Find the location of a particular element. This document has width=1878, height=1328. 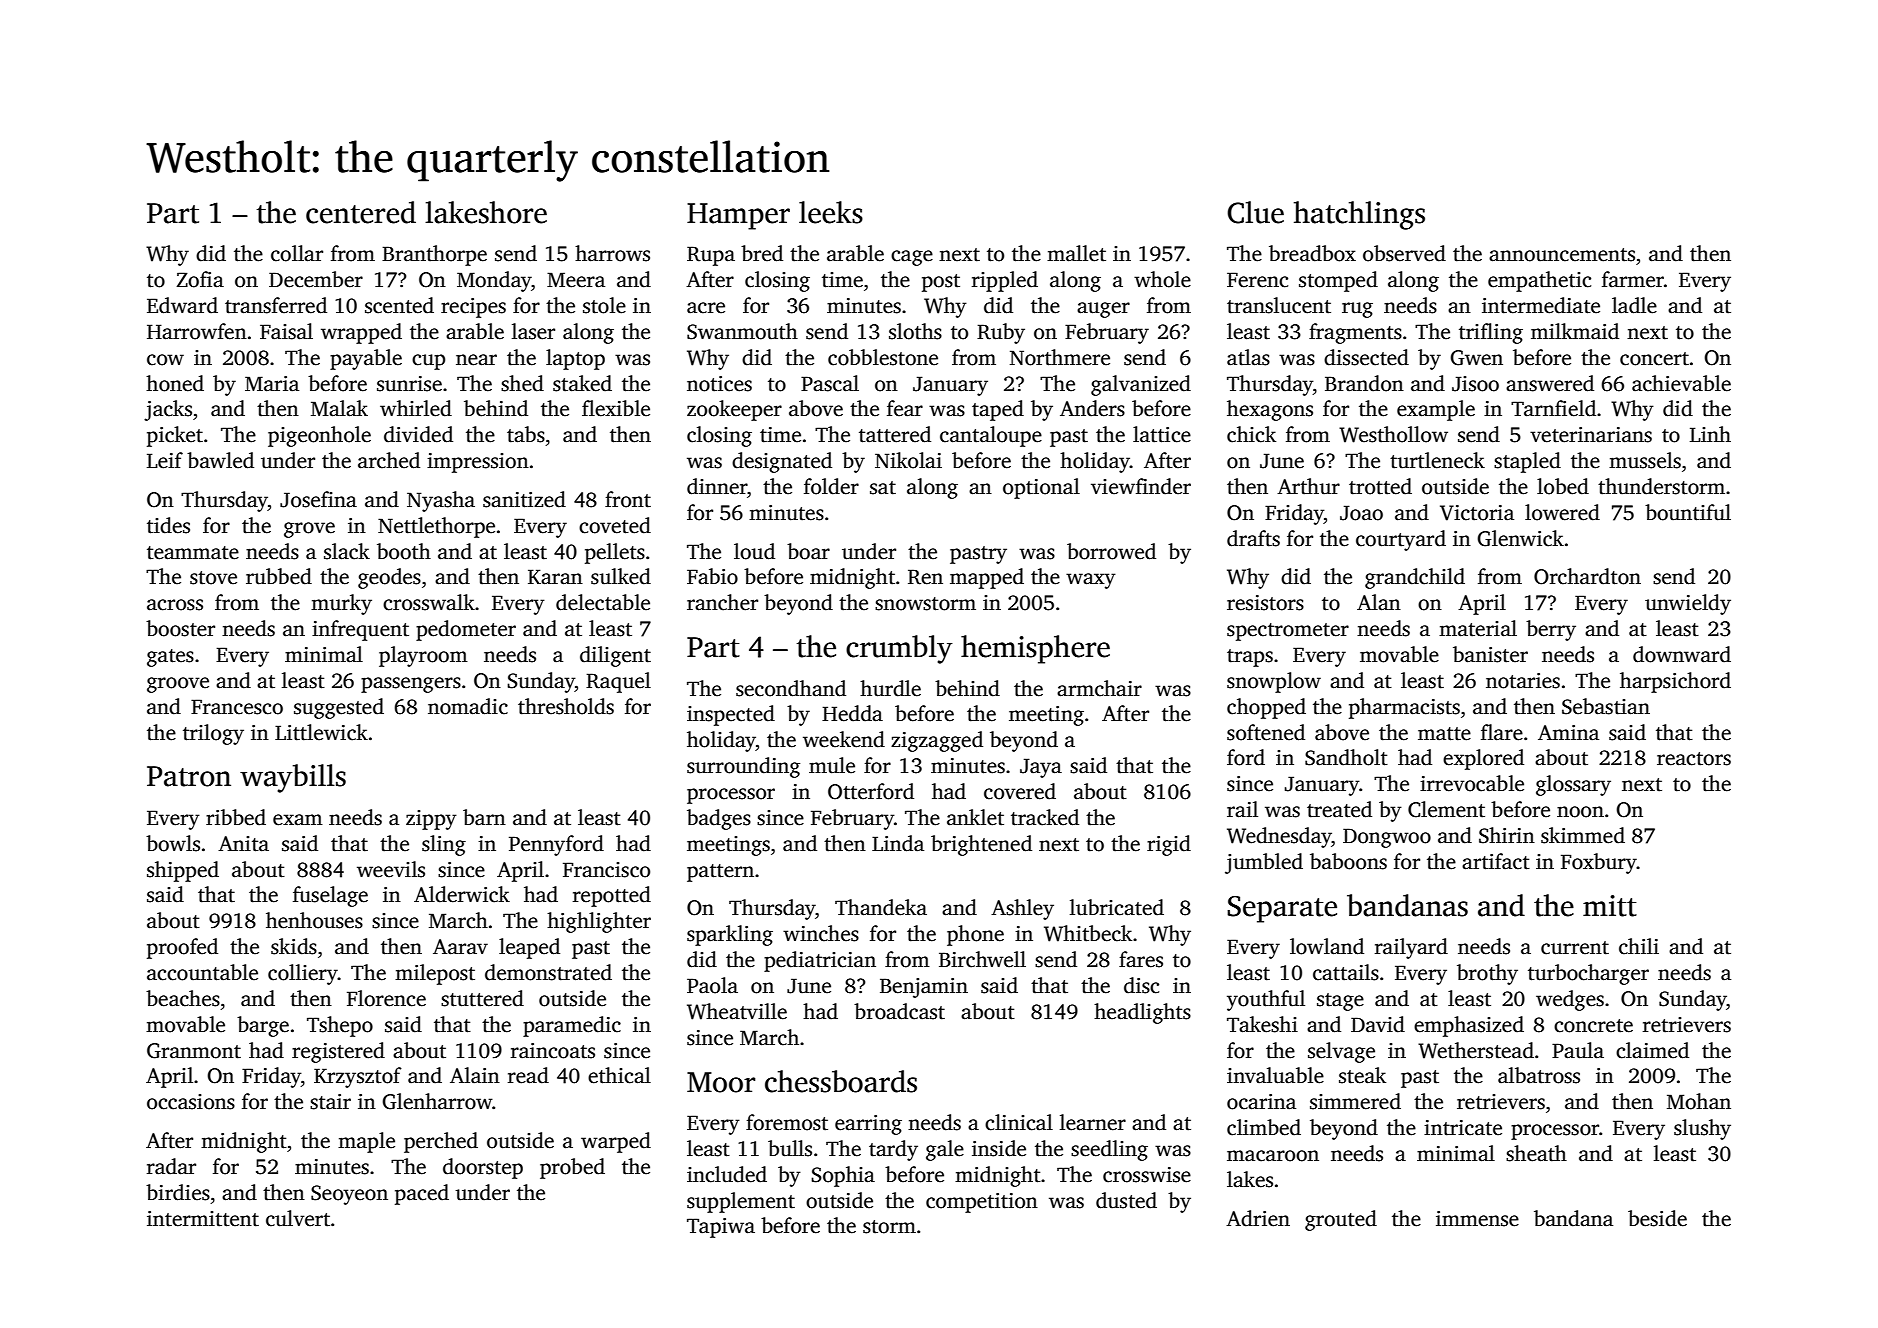

pediatrician is located at coordinates (820, 961).
